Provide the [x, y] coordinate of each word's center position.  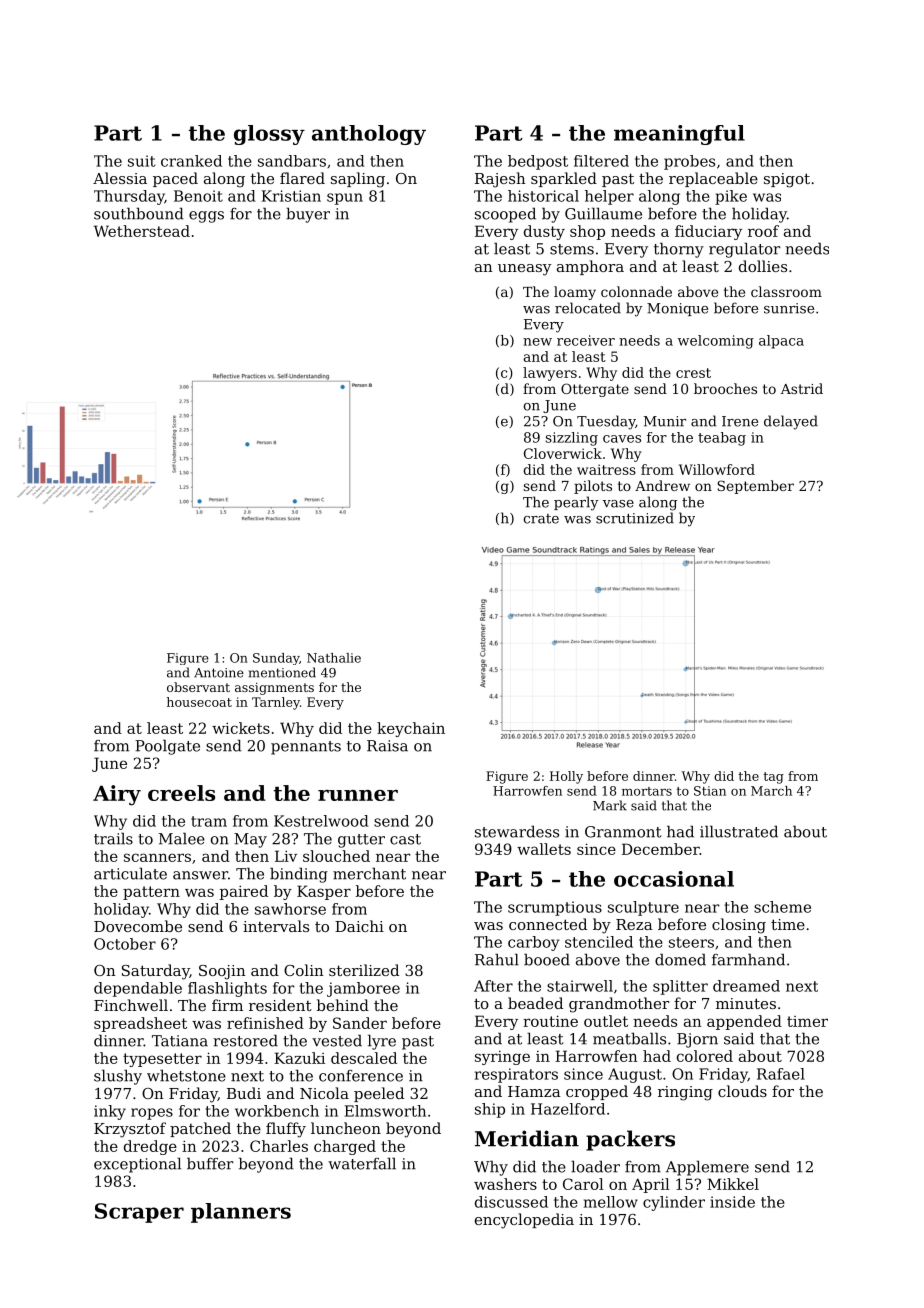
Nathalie [334, 658]
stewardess [517, 831]
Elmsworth [385, 1111]
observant [198, 687]
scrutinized [635, 518]
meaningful [679, 135]
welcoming [716, 342]
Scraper [139, 1213]
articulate [130, 873]
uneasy [524, 270]
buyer [308, 215]
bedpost [538, 162]
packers [630, 1140]
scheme [782, 907]
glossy [269, 135]
